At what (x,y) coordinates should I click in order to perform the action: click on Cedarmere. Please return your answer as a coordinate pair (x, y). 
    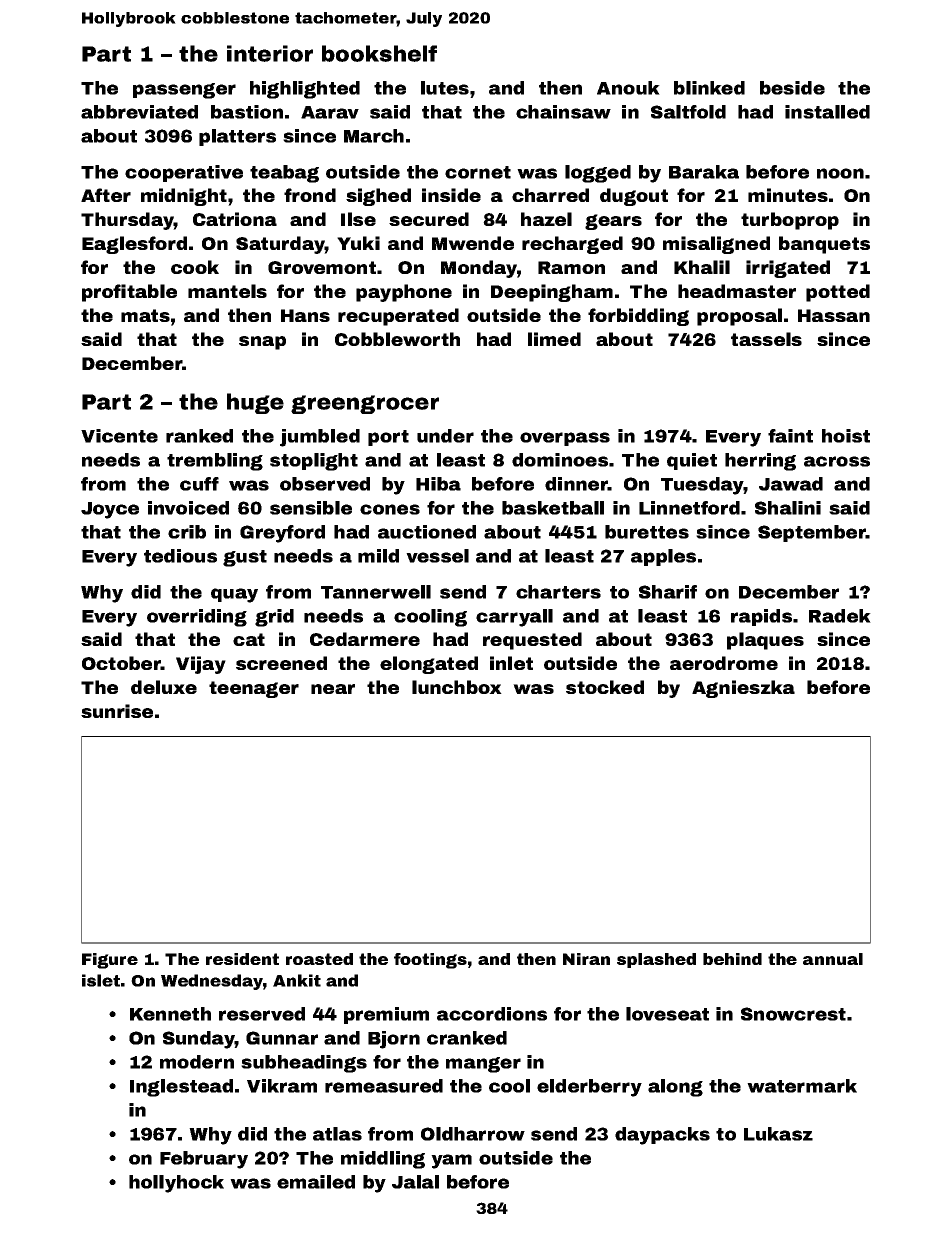
    Looking at the image, I should click on (365, 639).
